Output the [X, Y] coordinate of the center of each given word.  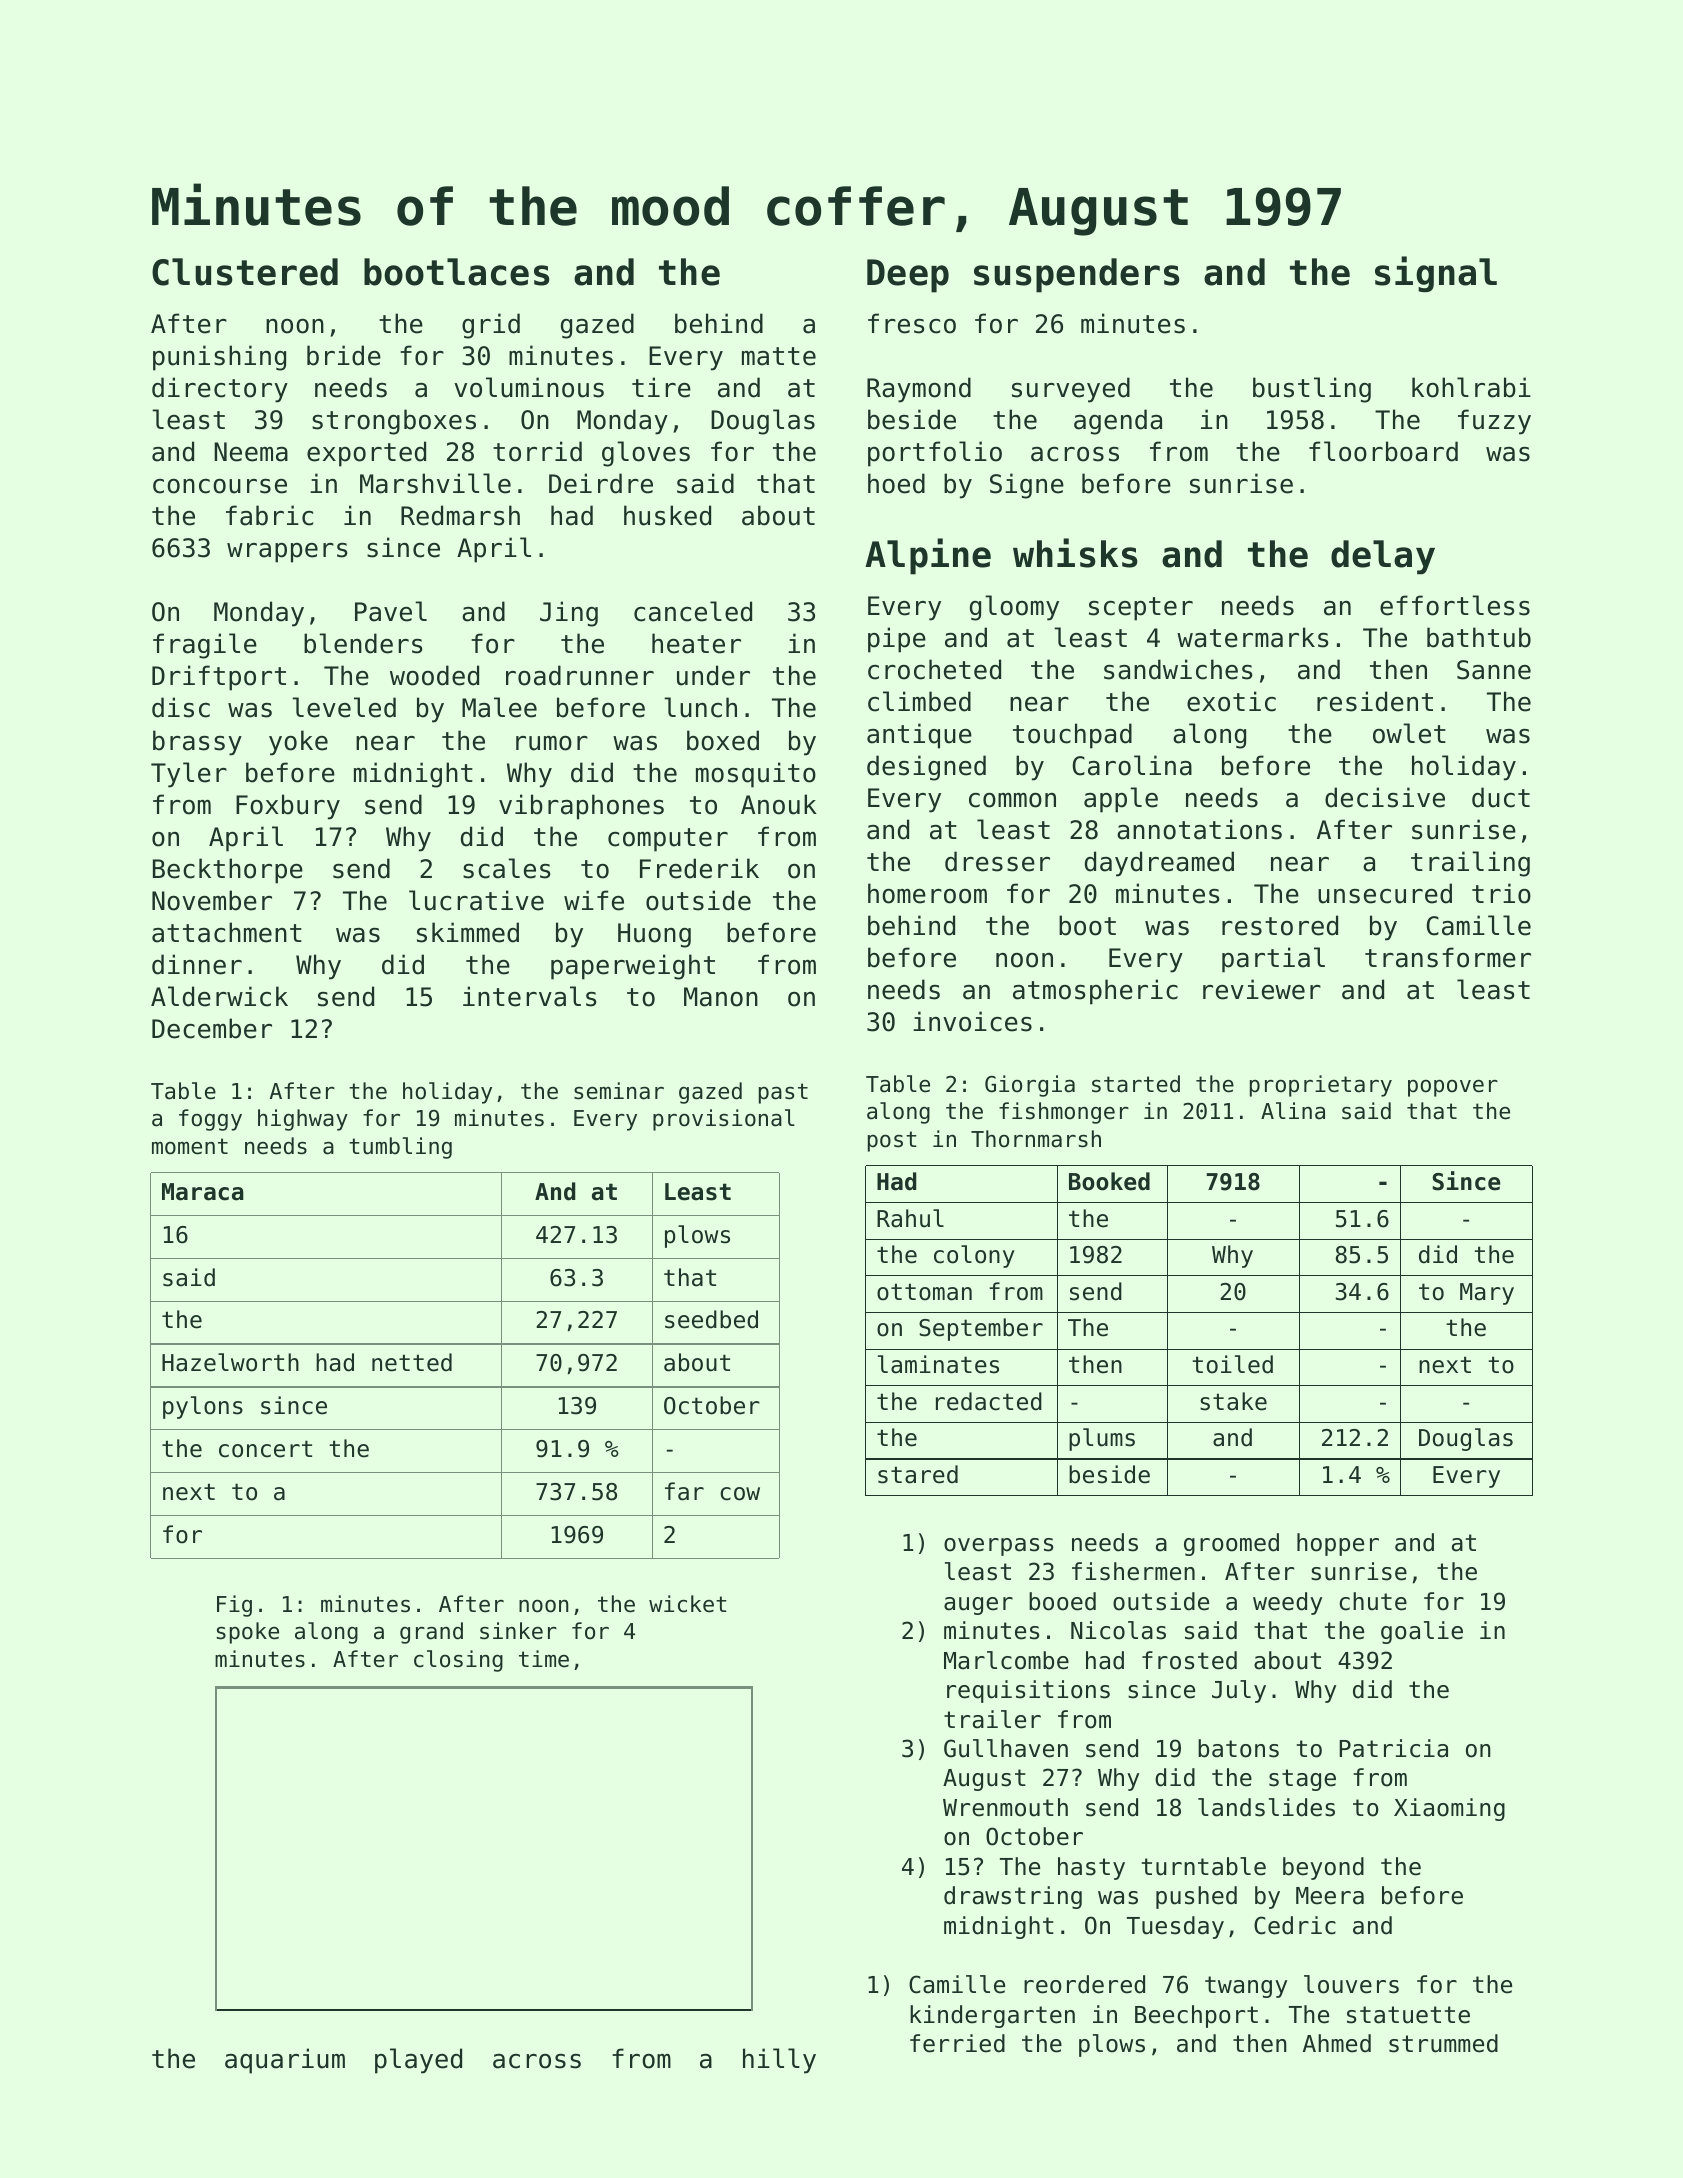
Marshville [435, 483]
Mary [1487, 1294]
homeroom [927, 893]
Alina [1293, 1111]
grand [431, 1633]
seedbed [711, 1319]
